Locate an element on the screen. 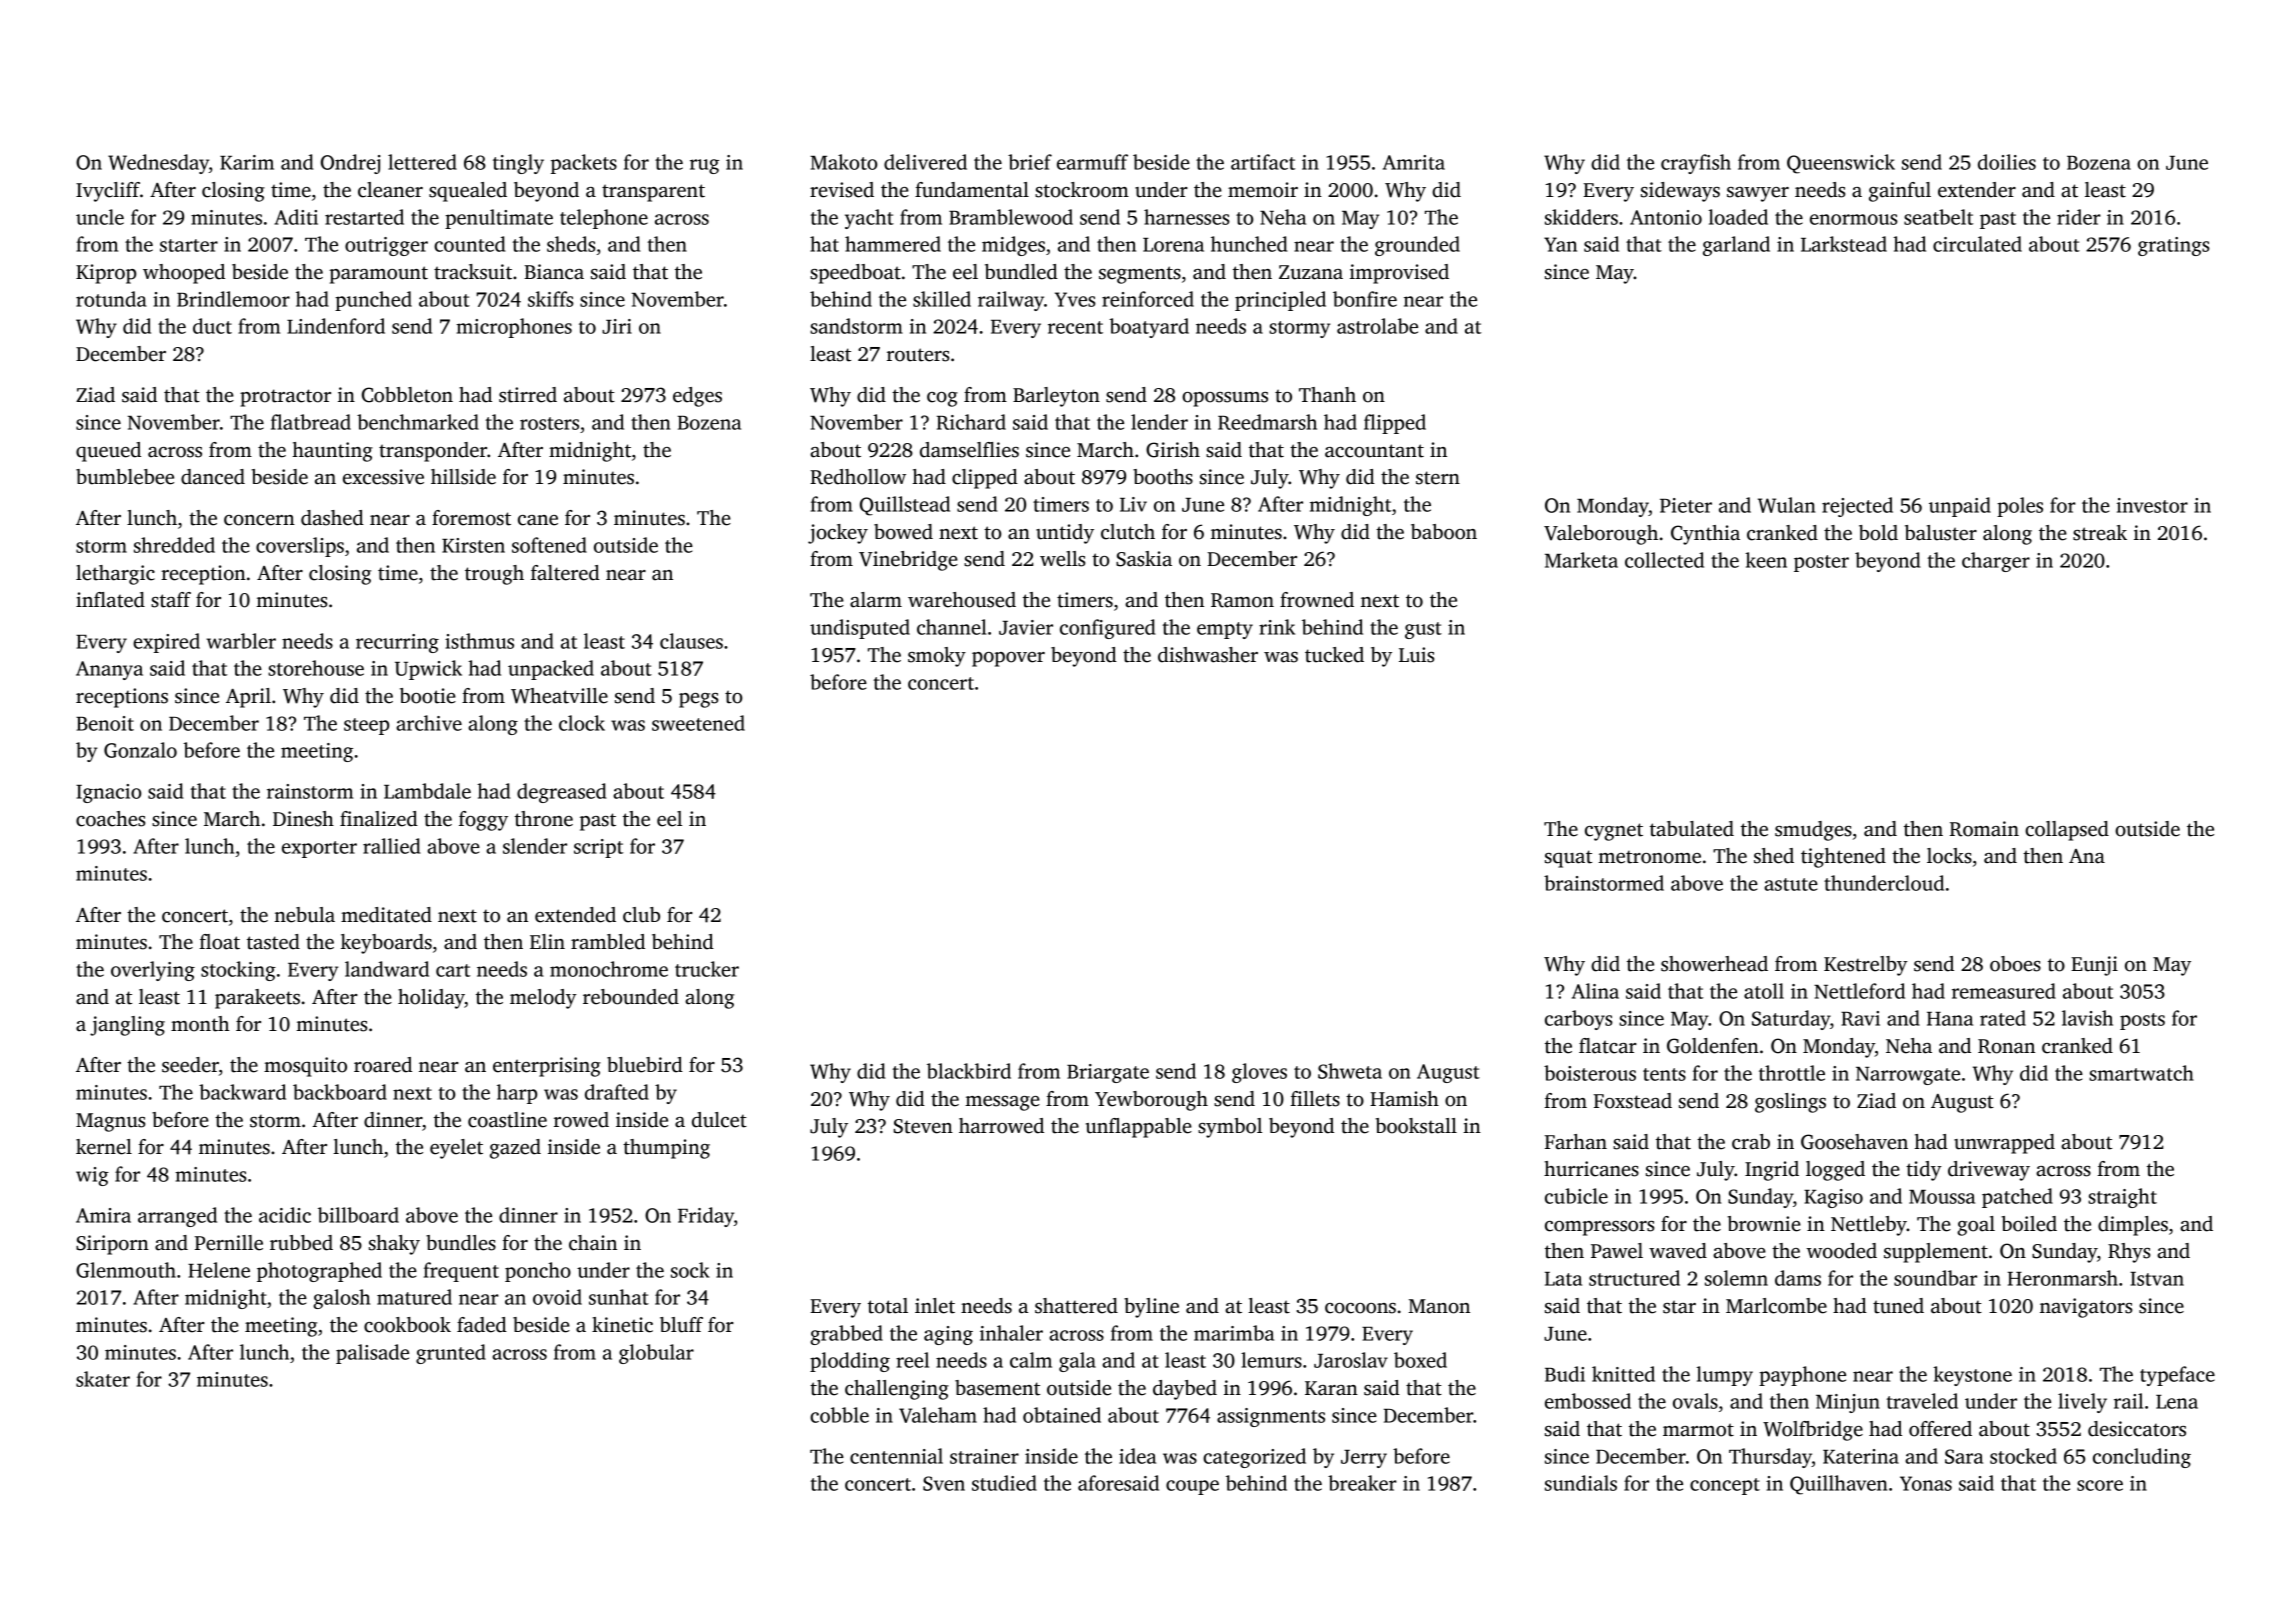  Zuzana is located at coordinates (1311, 272).
